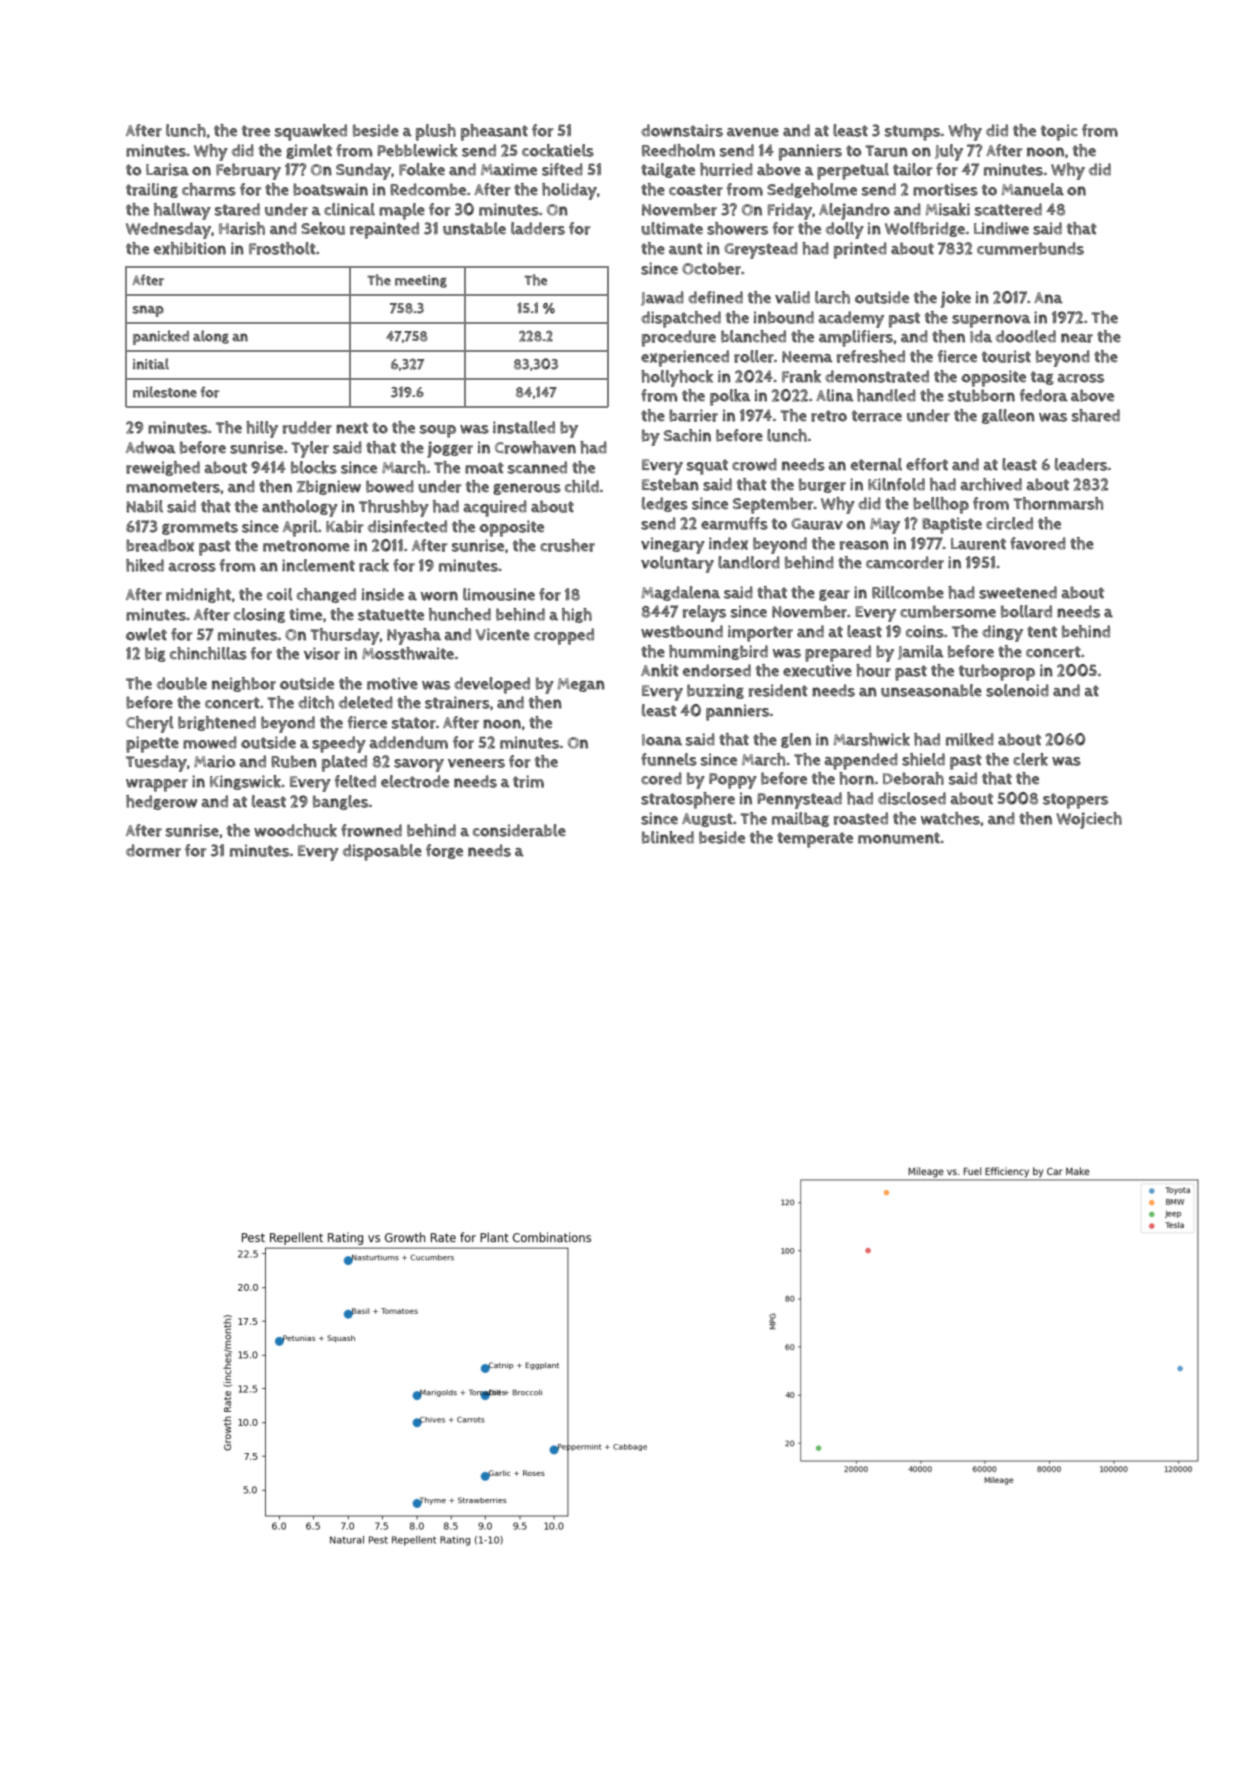  Describe the element at coordinates (1042, 632) in the screenshot. I see `tent` at that location.
